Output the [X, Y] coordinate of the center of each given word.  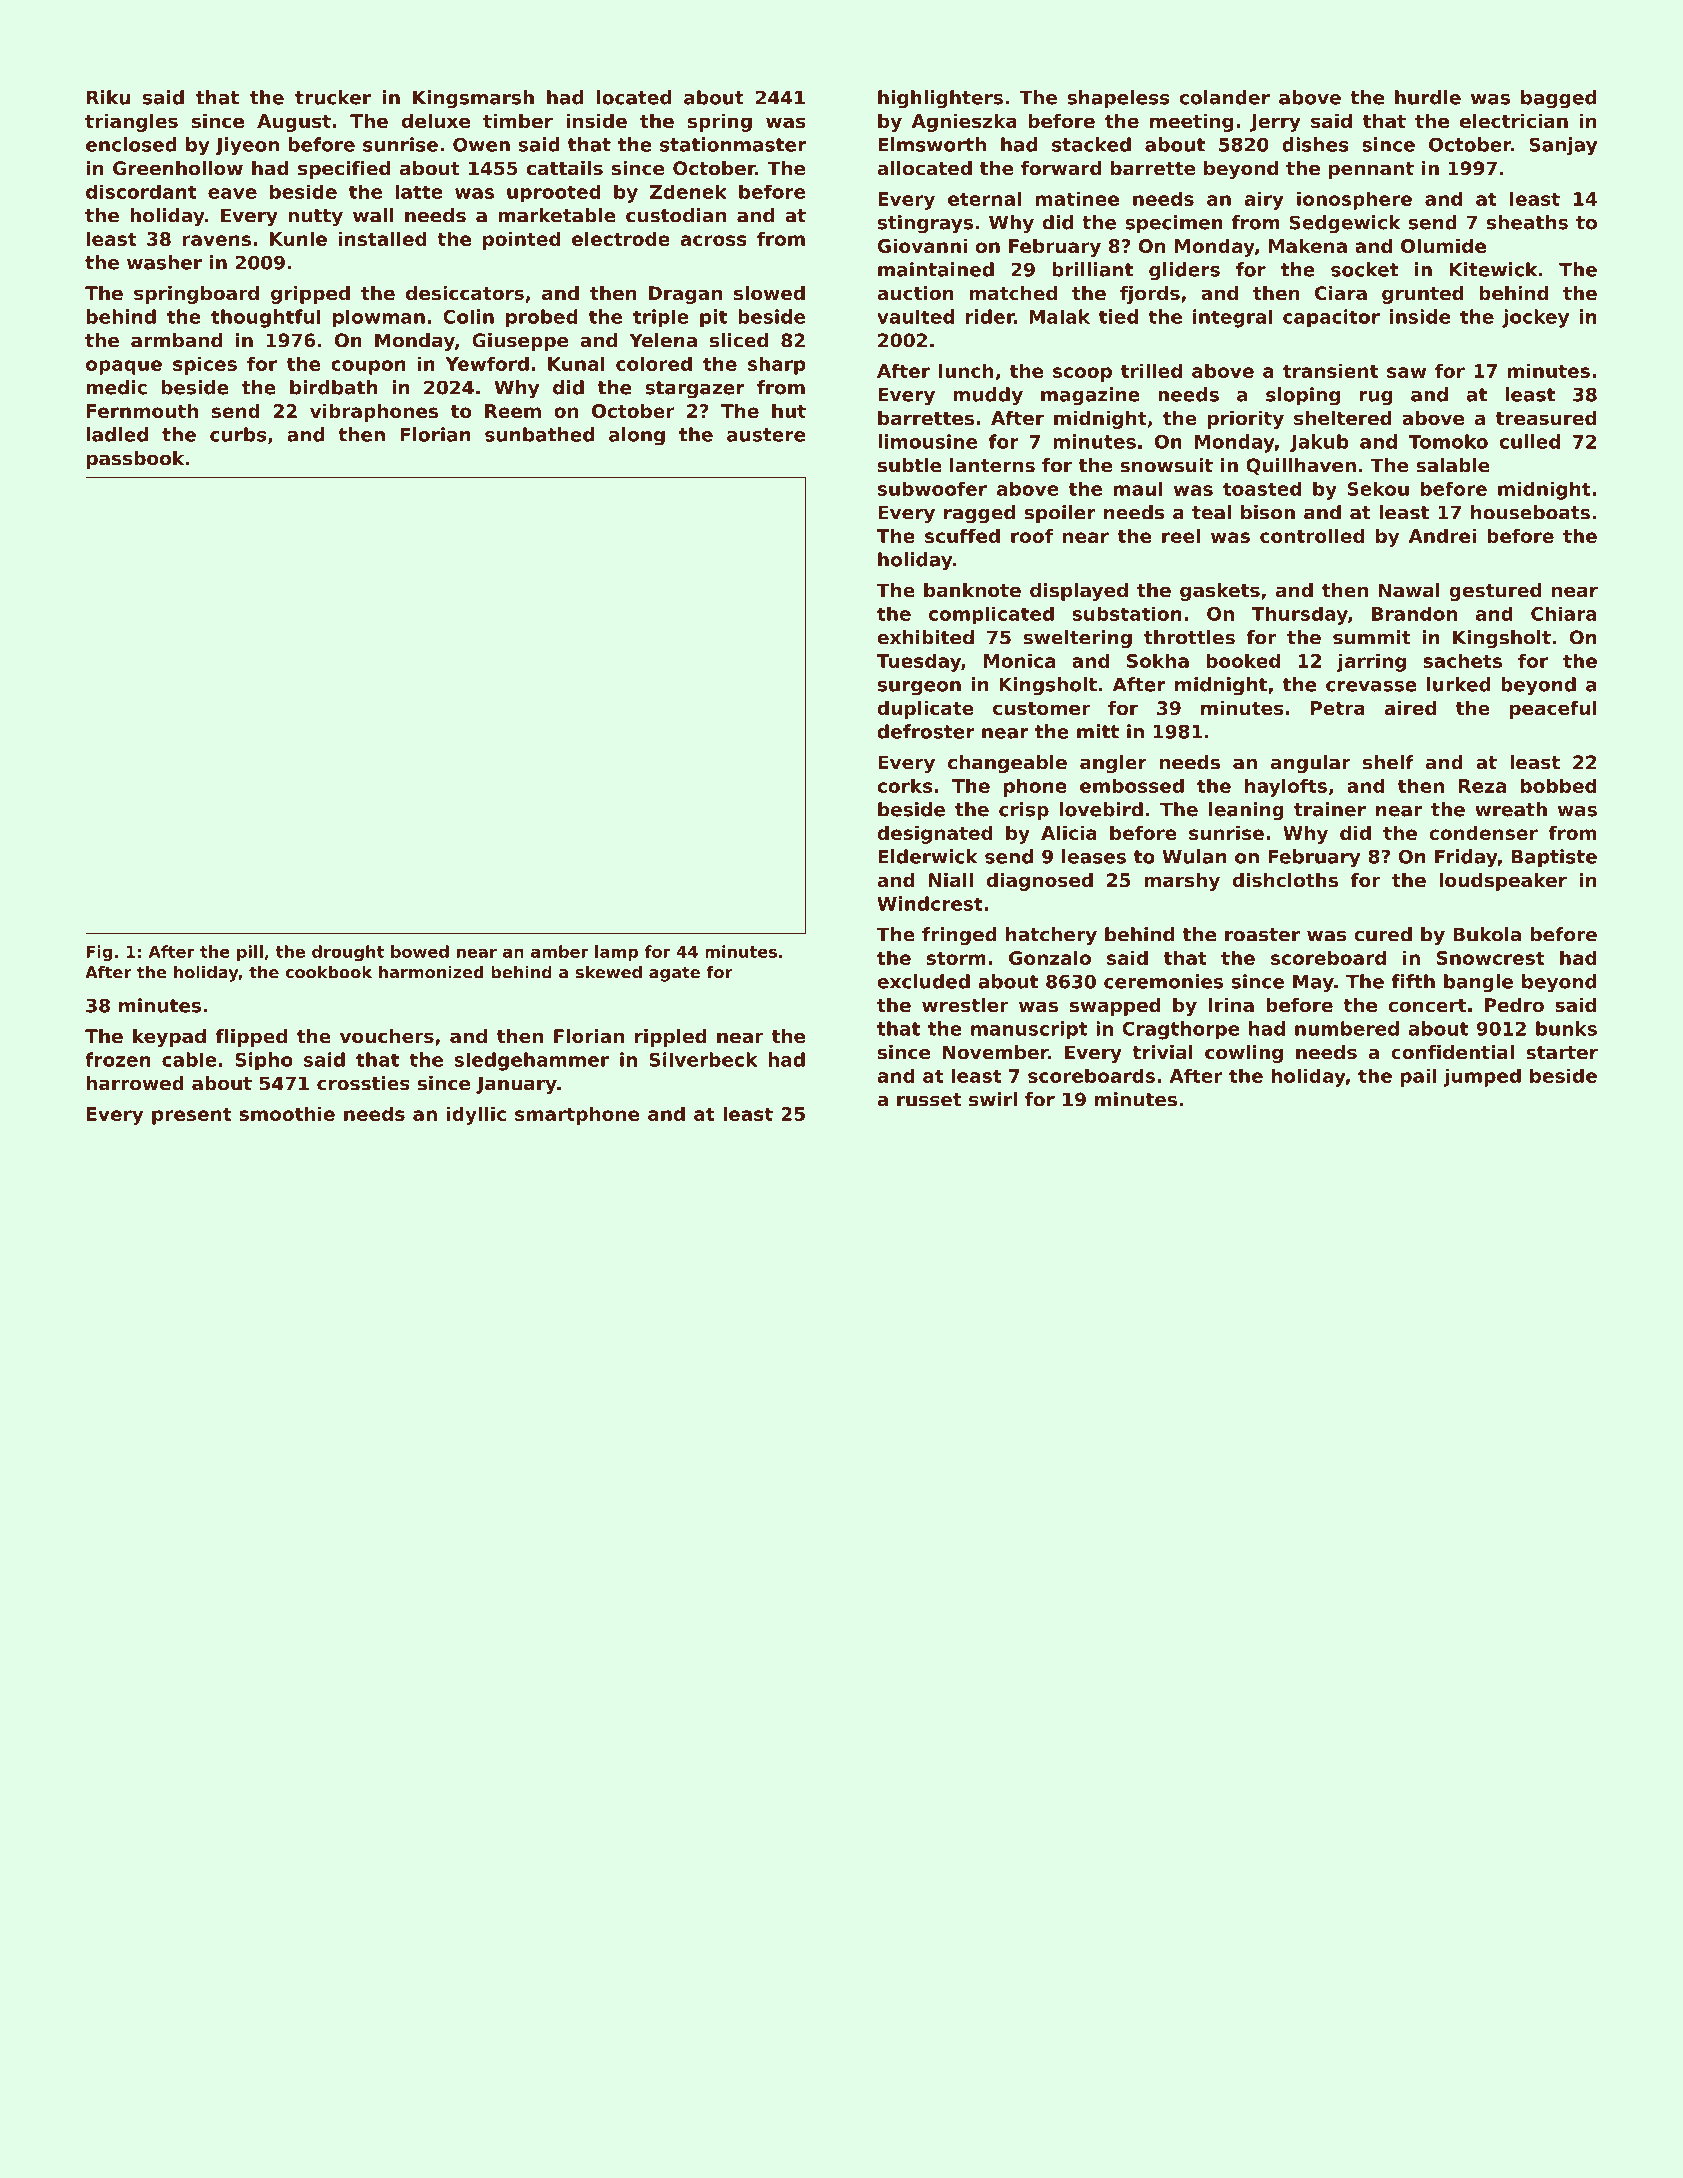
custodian [676, 215]
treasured [1545, 418]
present [191, 1116]
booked [1243, 660]
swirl [993, 1099]
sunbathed [539, 434]
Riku [108, 97]
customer [1041, 708]
